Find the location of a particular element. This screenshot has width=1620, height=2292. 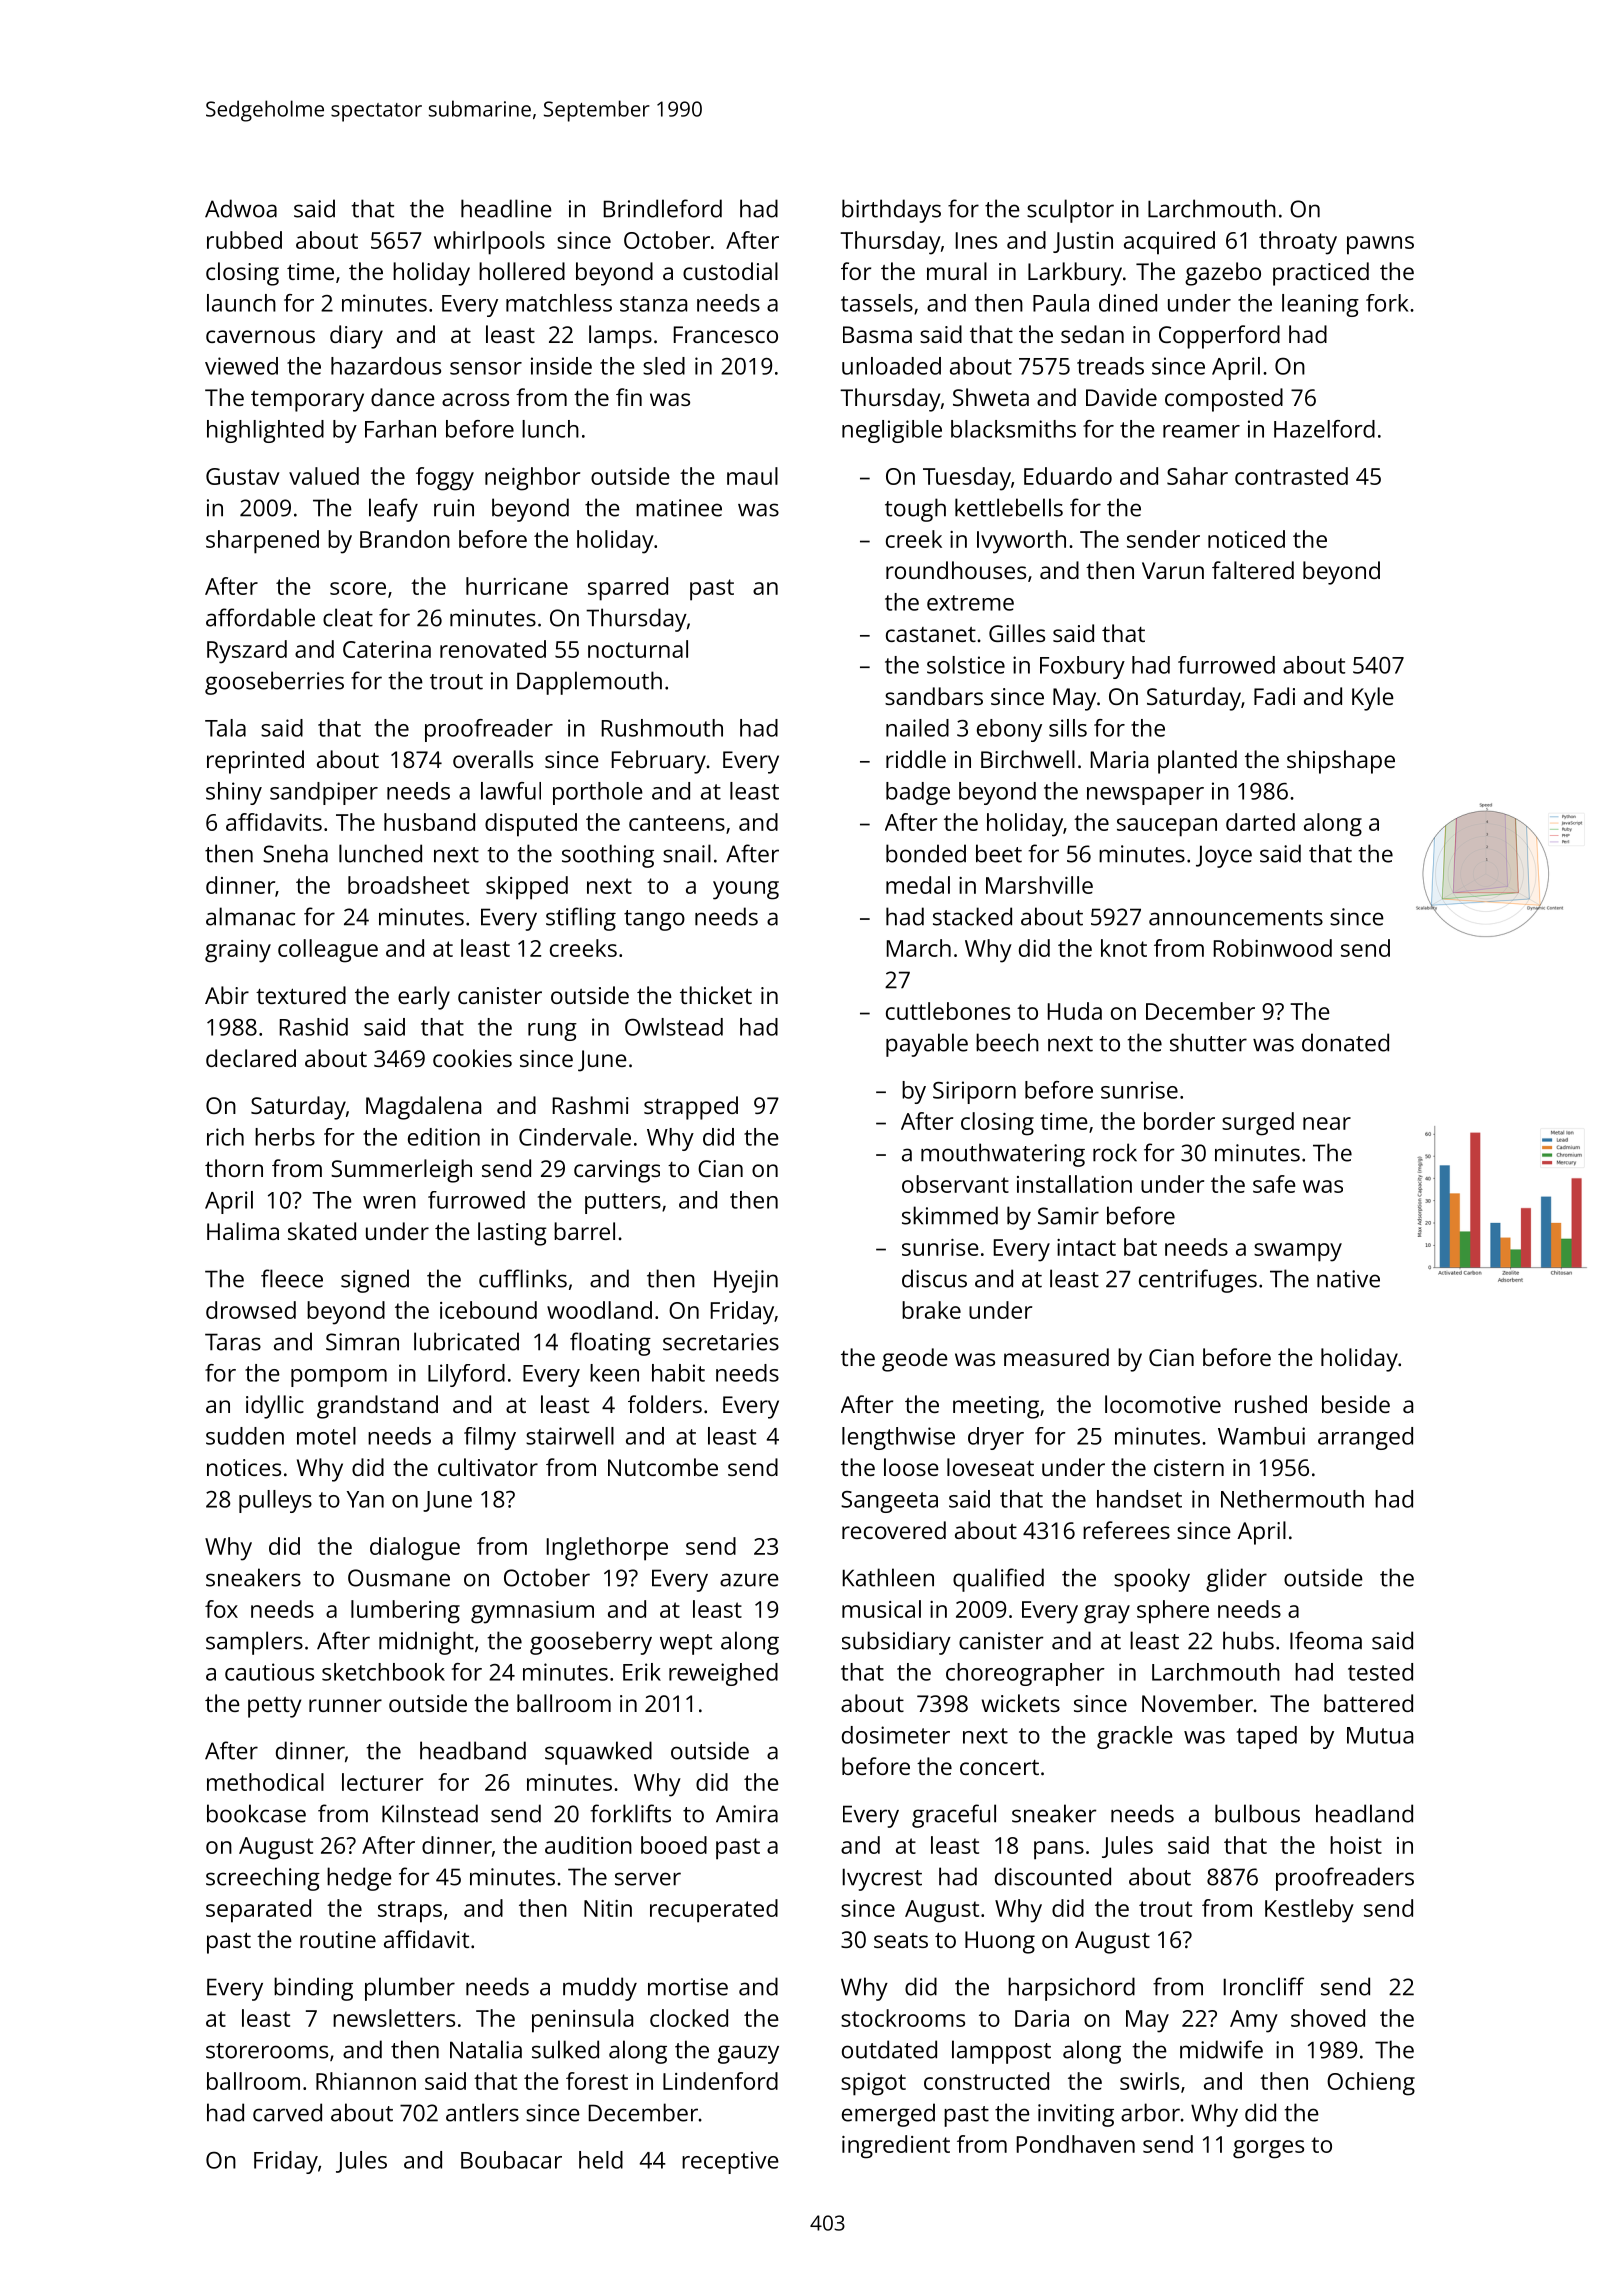

whirlpools is located at coordinates (489, 243).
